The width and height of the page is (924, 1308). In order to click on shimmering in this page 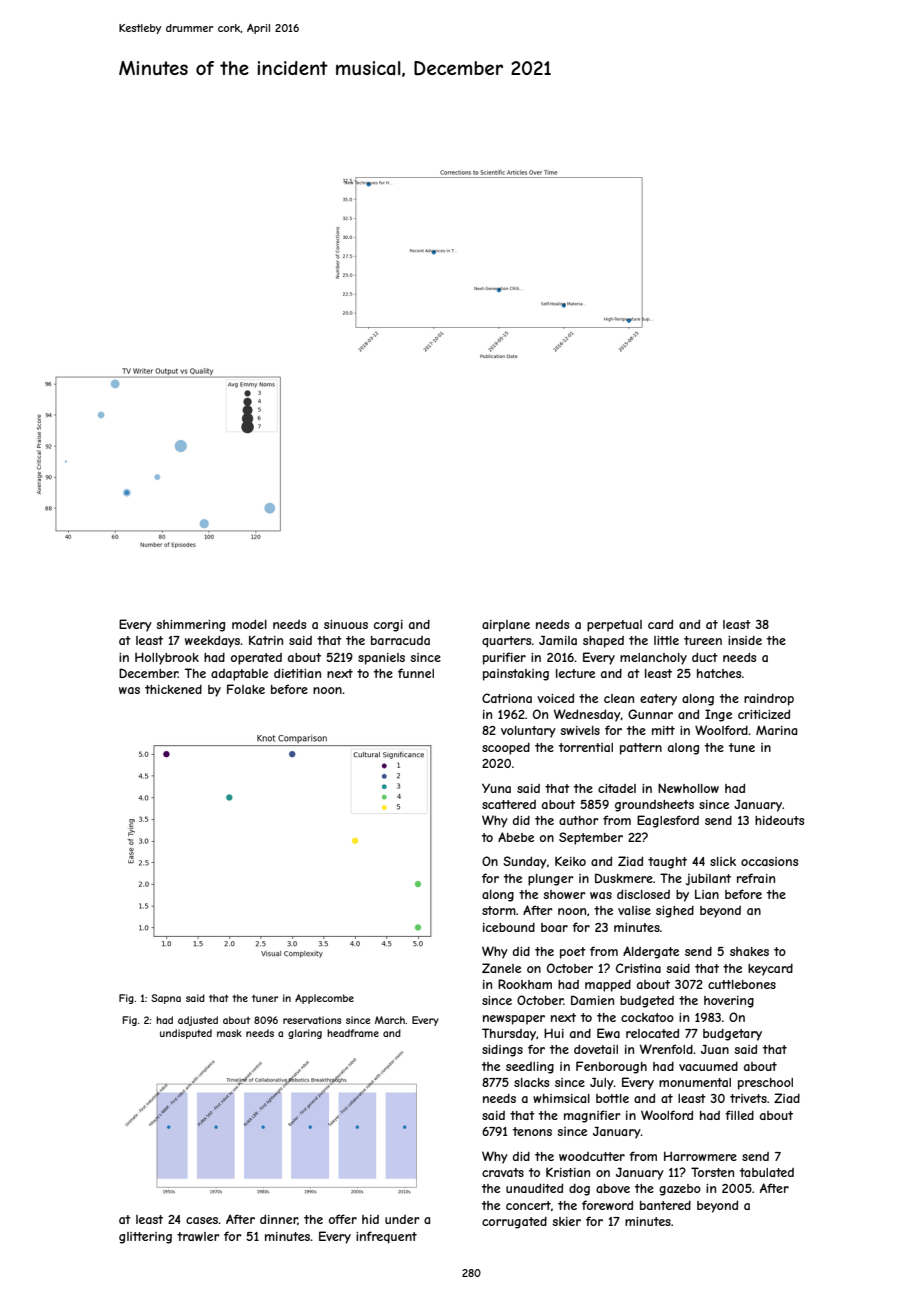, I will do `click(190, 626)`.
